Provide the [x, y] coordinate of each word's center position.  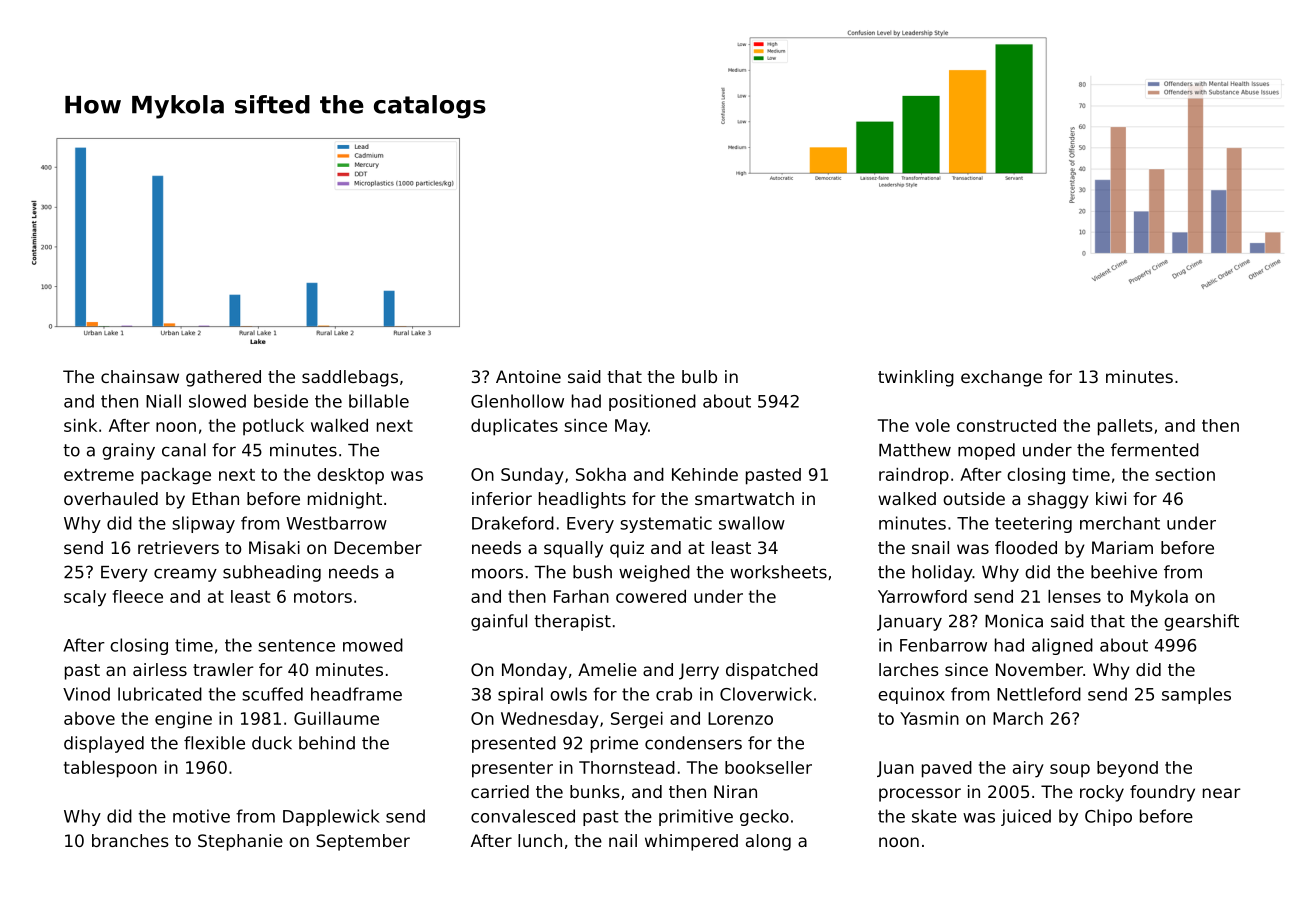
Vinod [86, 694]
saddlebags [350, 378]
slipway [203, 524]
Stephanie [240, 842]
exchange [1001, 378]
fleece [138, 596]
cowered [651, 596]
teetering [1033, 524]
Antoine [528, 376]
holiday [942, 573]
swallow [752, 523]
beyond [1127, 769]
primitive [696, 817]
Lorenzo [740, 718]
